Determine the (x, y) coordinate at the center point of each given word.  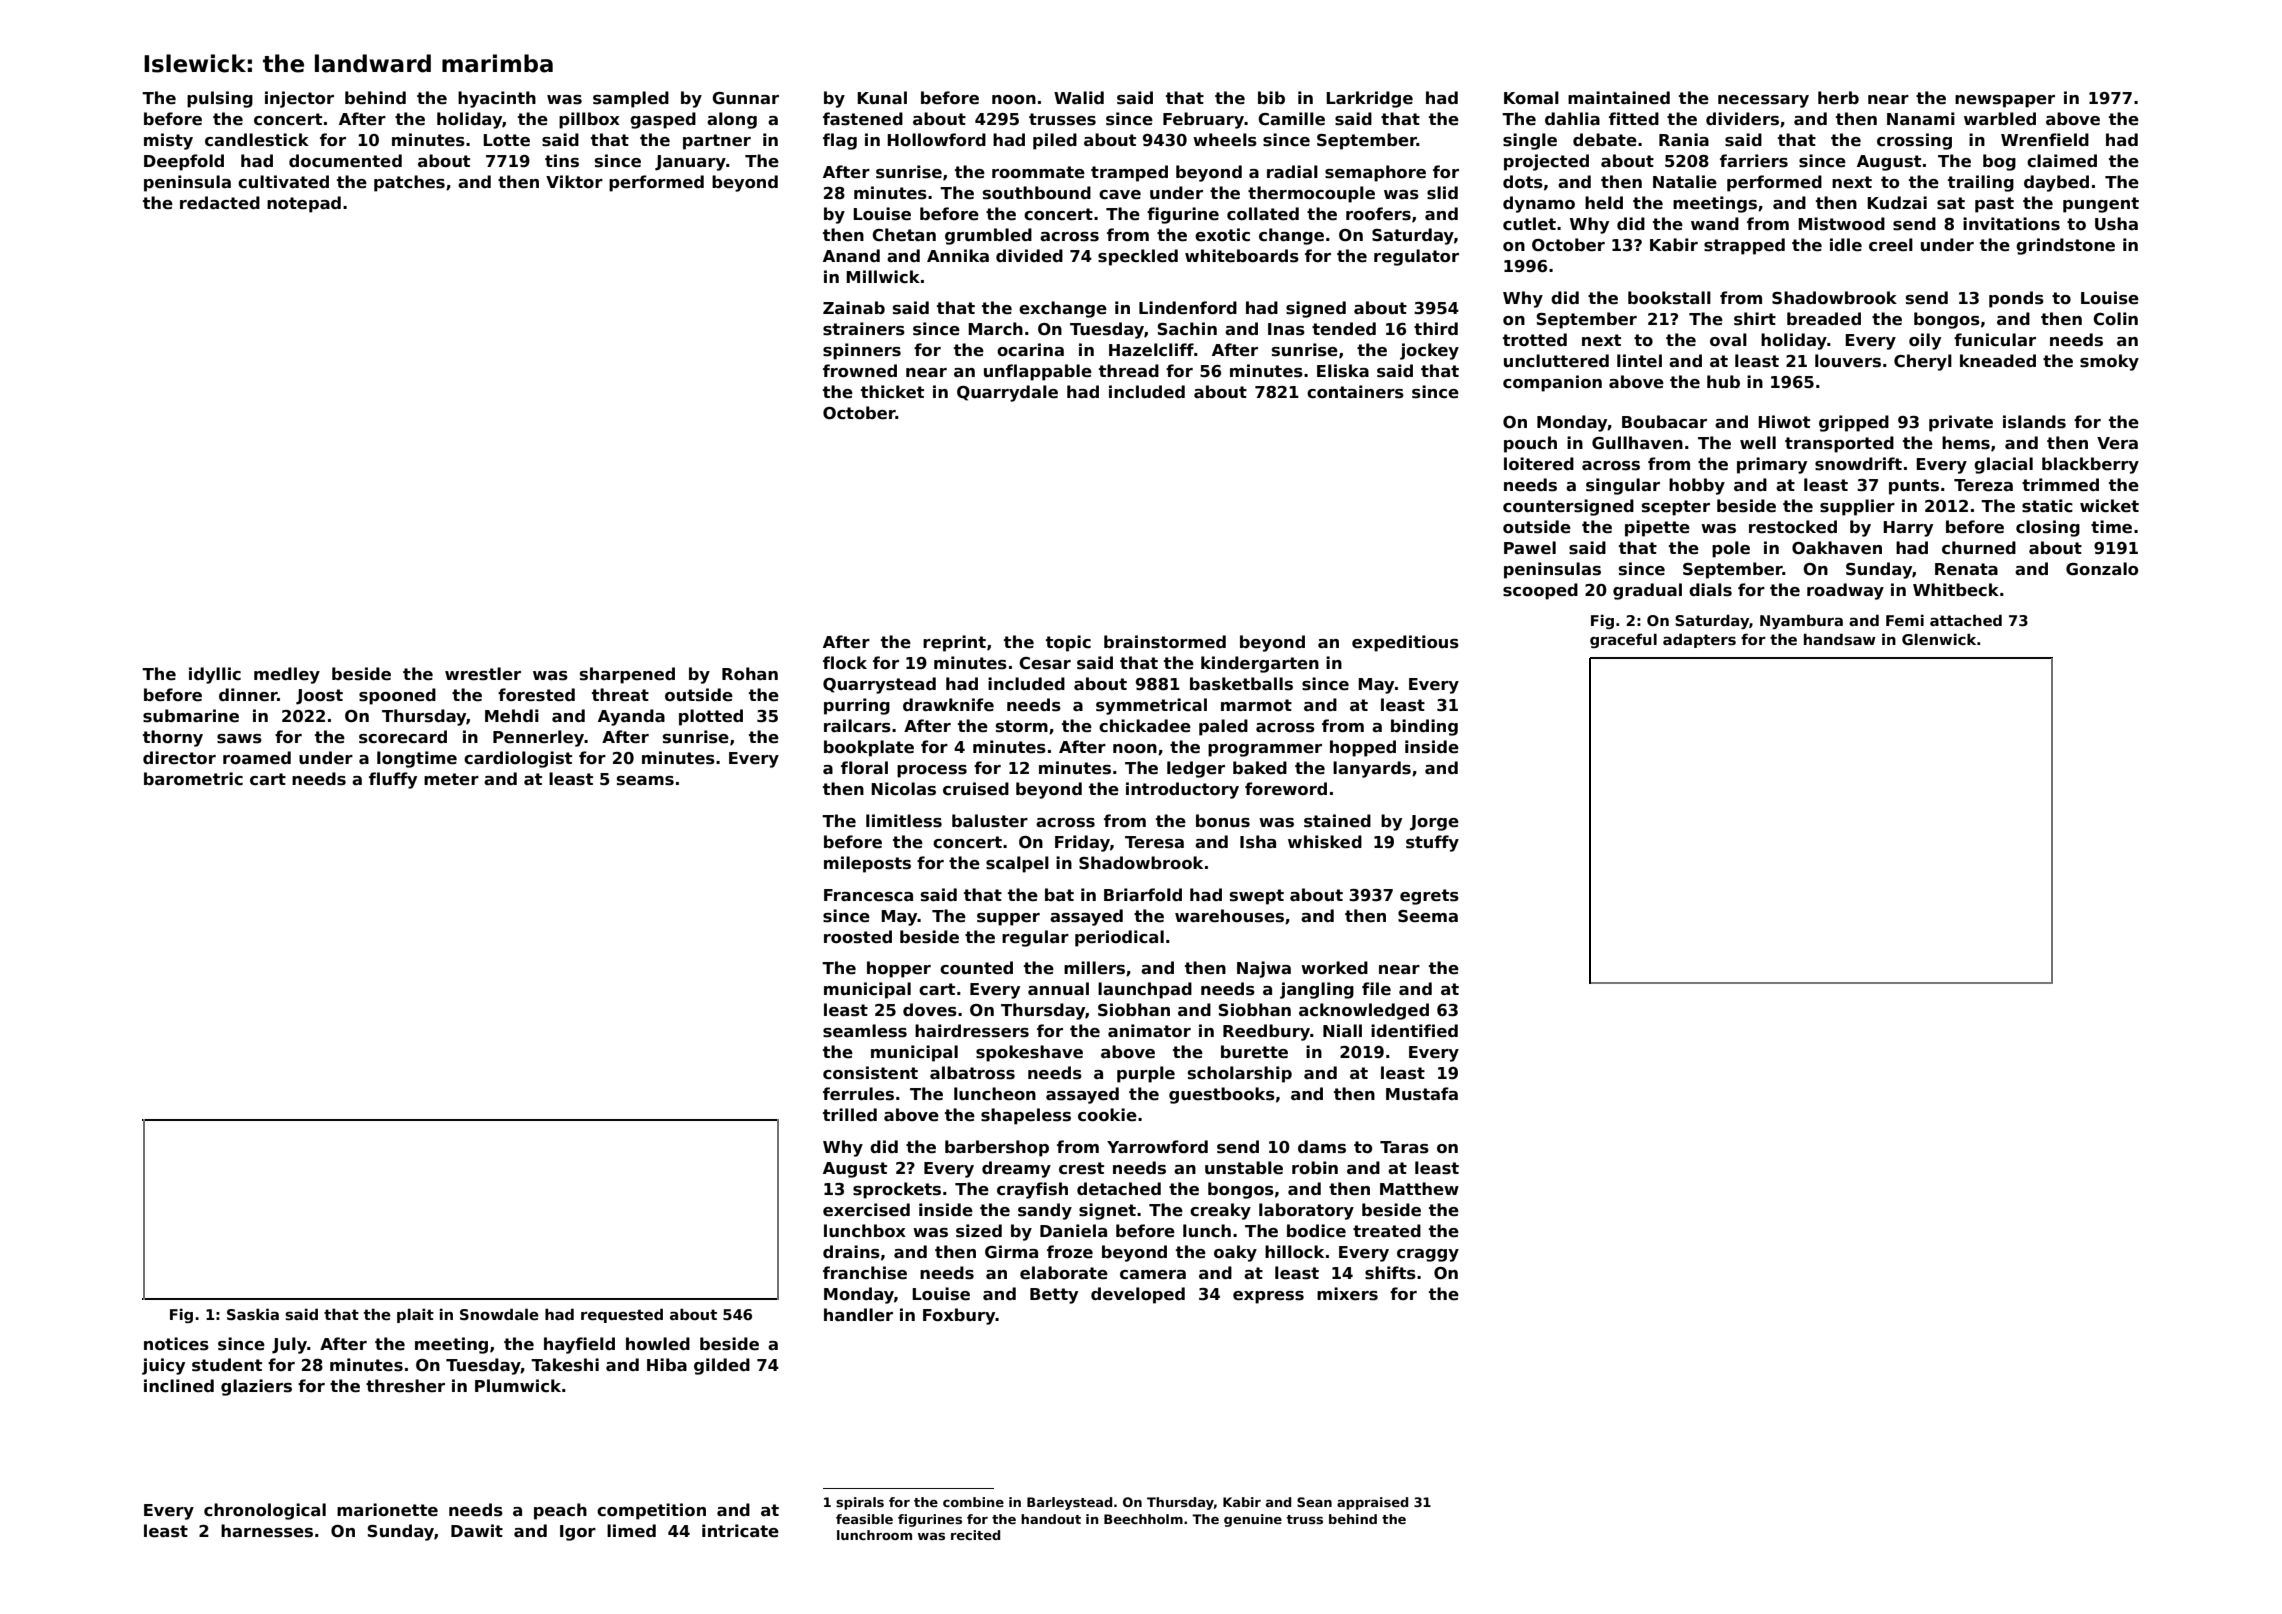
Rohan (750, 674)
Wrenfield (2045, 140)
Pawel (1530, 548)
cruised (976, 789)
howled (658, 1344)
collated (1263, 214)
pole (1731, 549)
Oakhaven (1837, 548)
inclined (179, 1386)
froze (1070, 1252)
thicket (892, 392)
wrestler (483, 674)
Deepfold (184, 162)
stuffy (1432, 843)
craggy (1428, 1255)
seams (645, 781)
